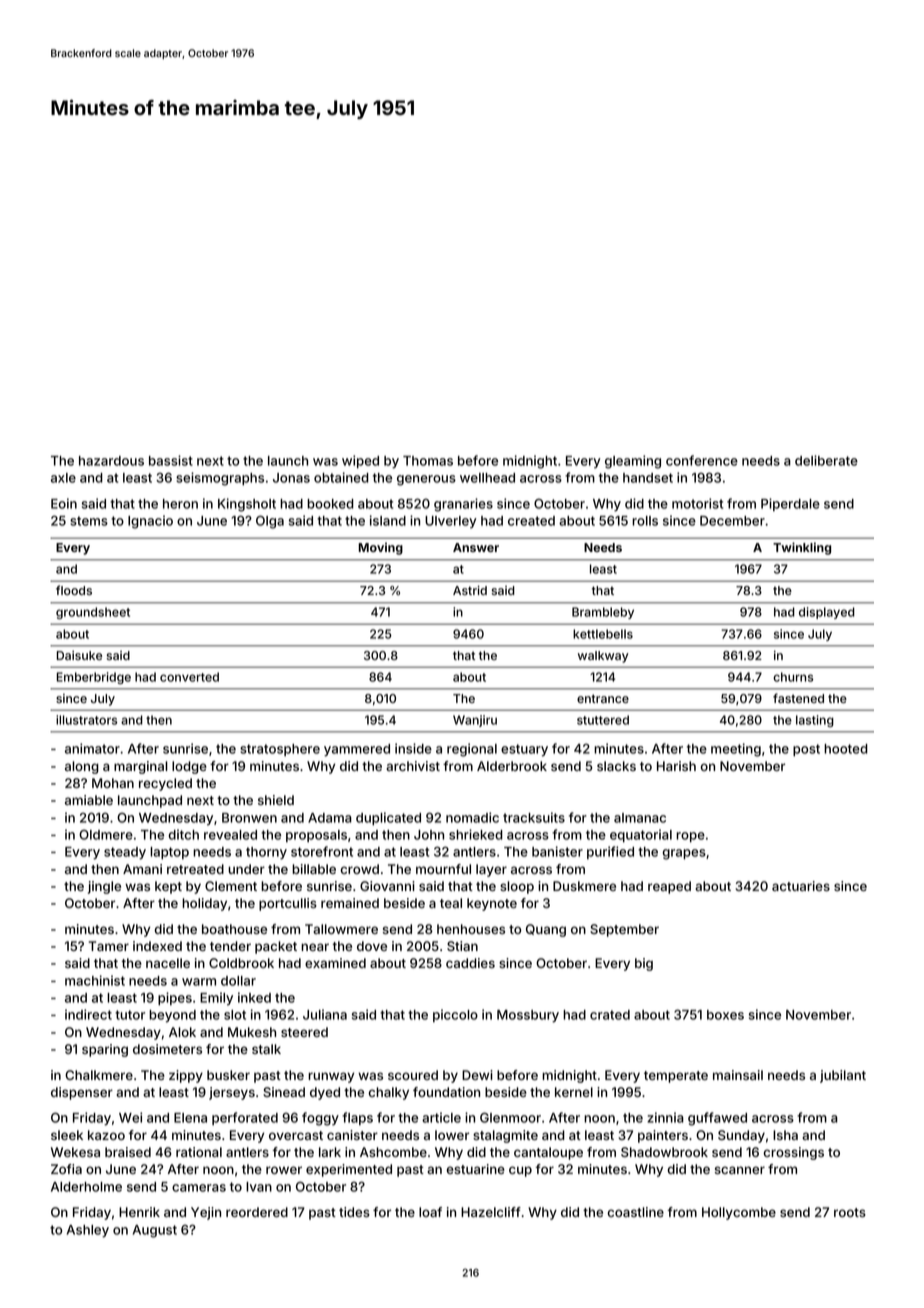 The width and height of the screenshot is (924, 1308). Describe the element at coordinates (665, 1117) in the screenshot. I see `zinnia` at that location.
